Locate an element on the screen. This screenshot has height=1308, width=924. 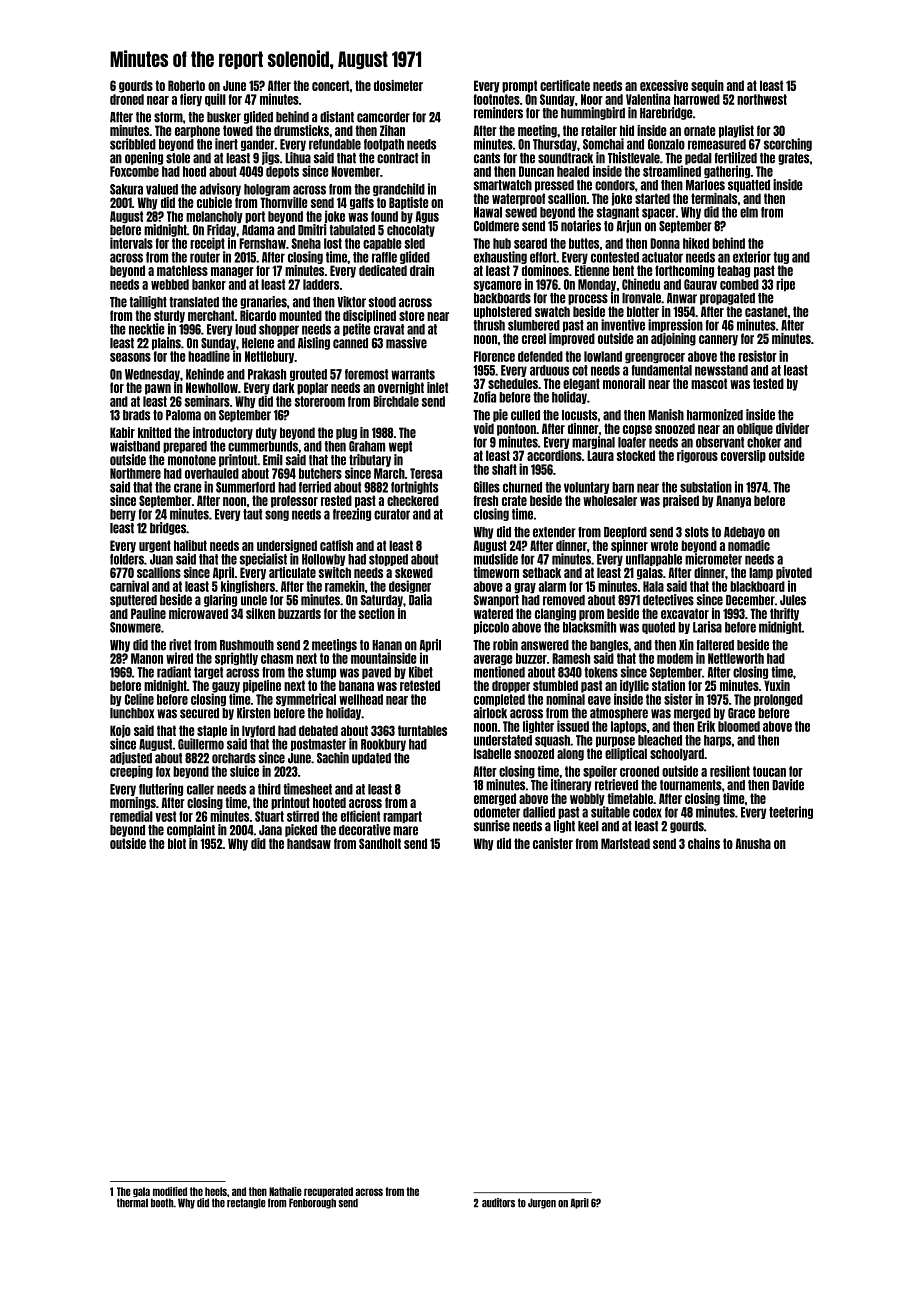
auditors is located at coordinates (498, 1203).
